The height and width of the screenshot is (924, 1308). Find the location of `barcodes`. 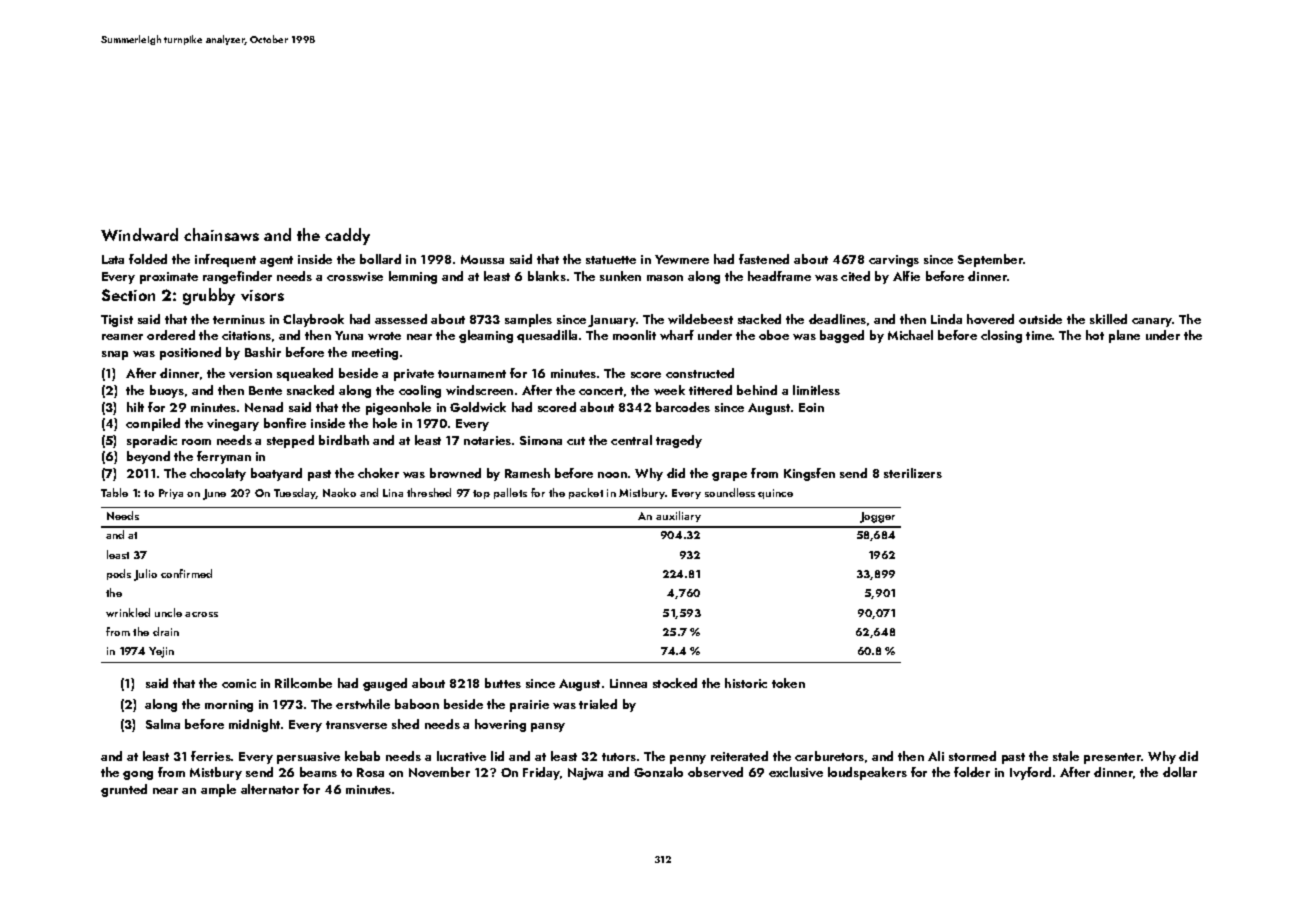

barcodes is located at coordinates (683, 407).
